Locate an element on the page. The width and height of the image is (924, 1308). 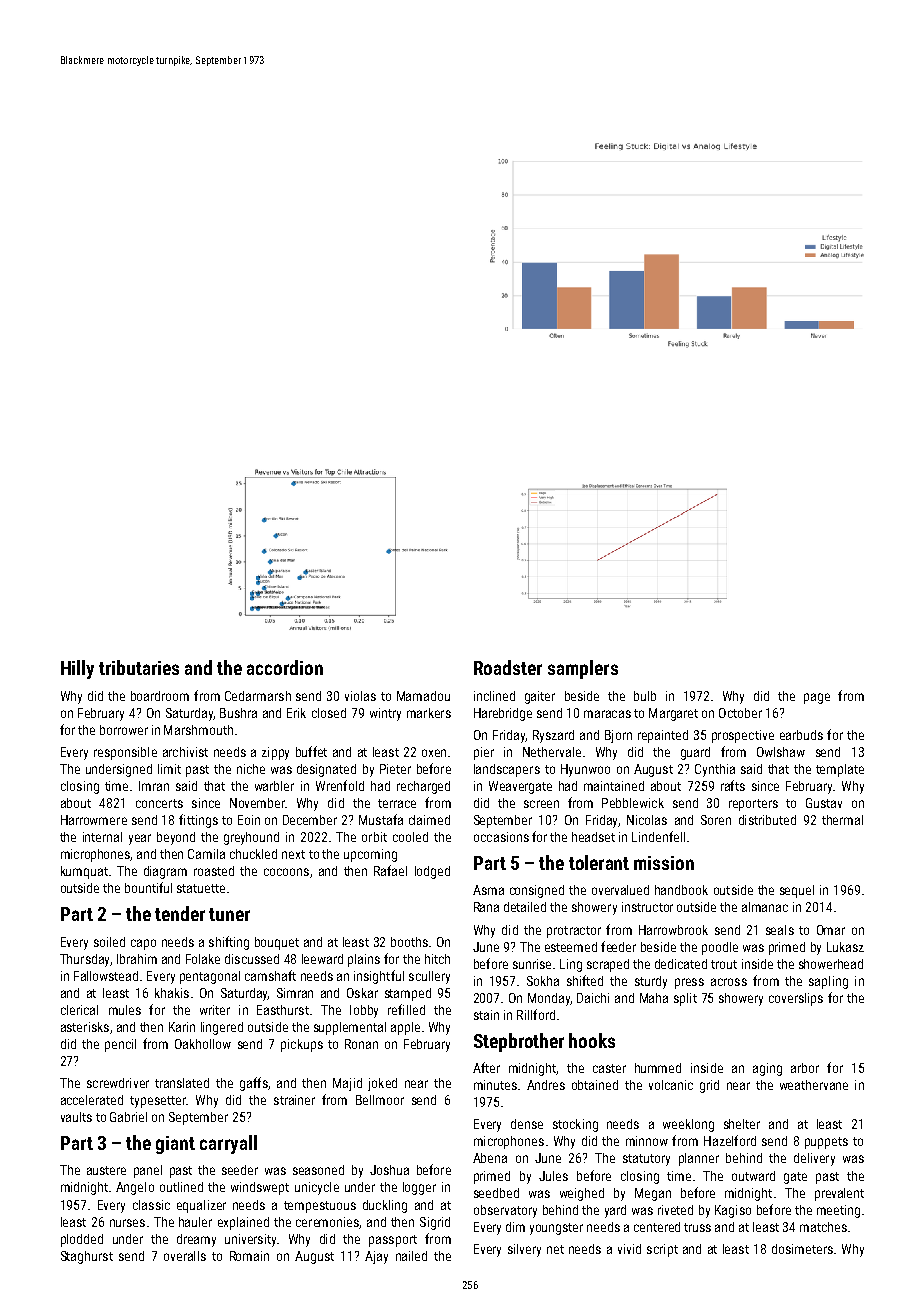
booths is located at coordinates (409, 942).
